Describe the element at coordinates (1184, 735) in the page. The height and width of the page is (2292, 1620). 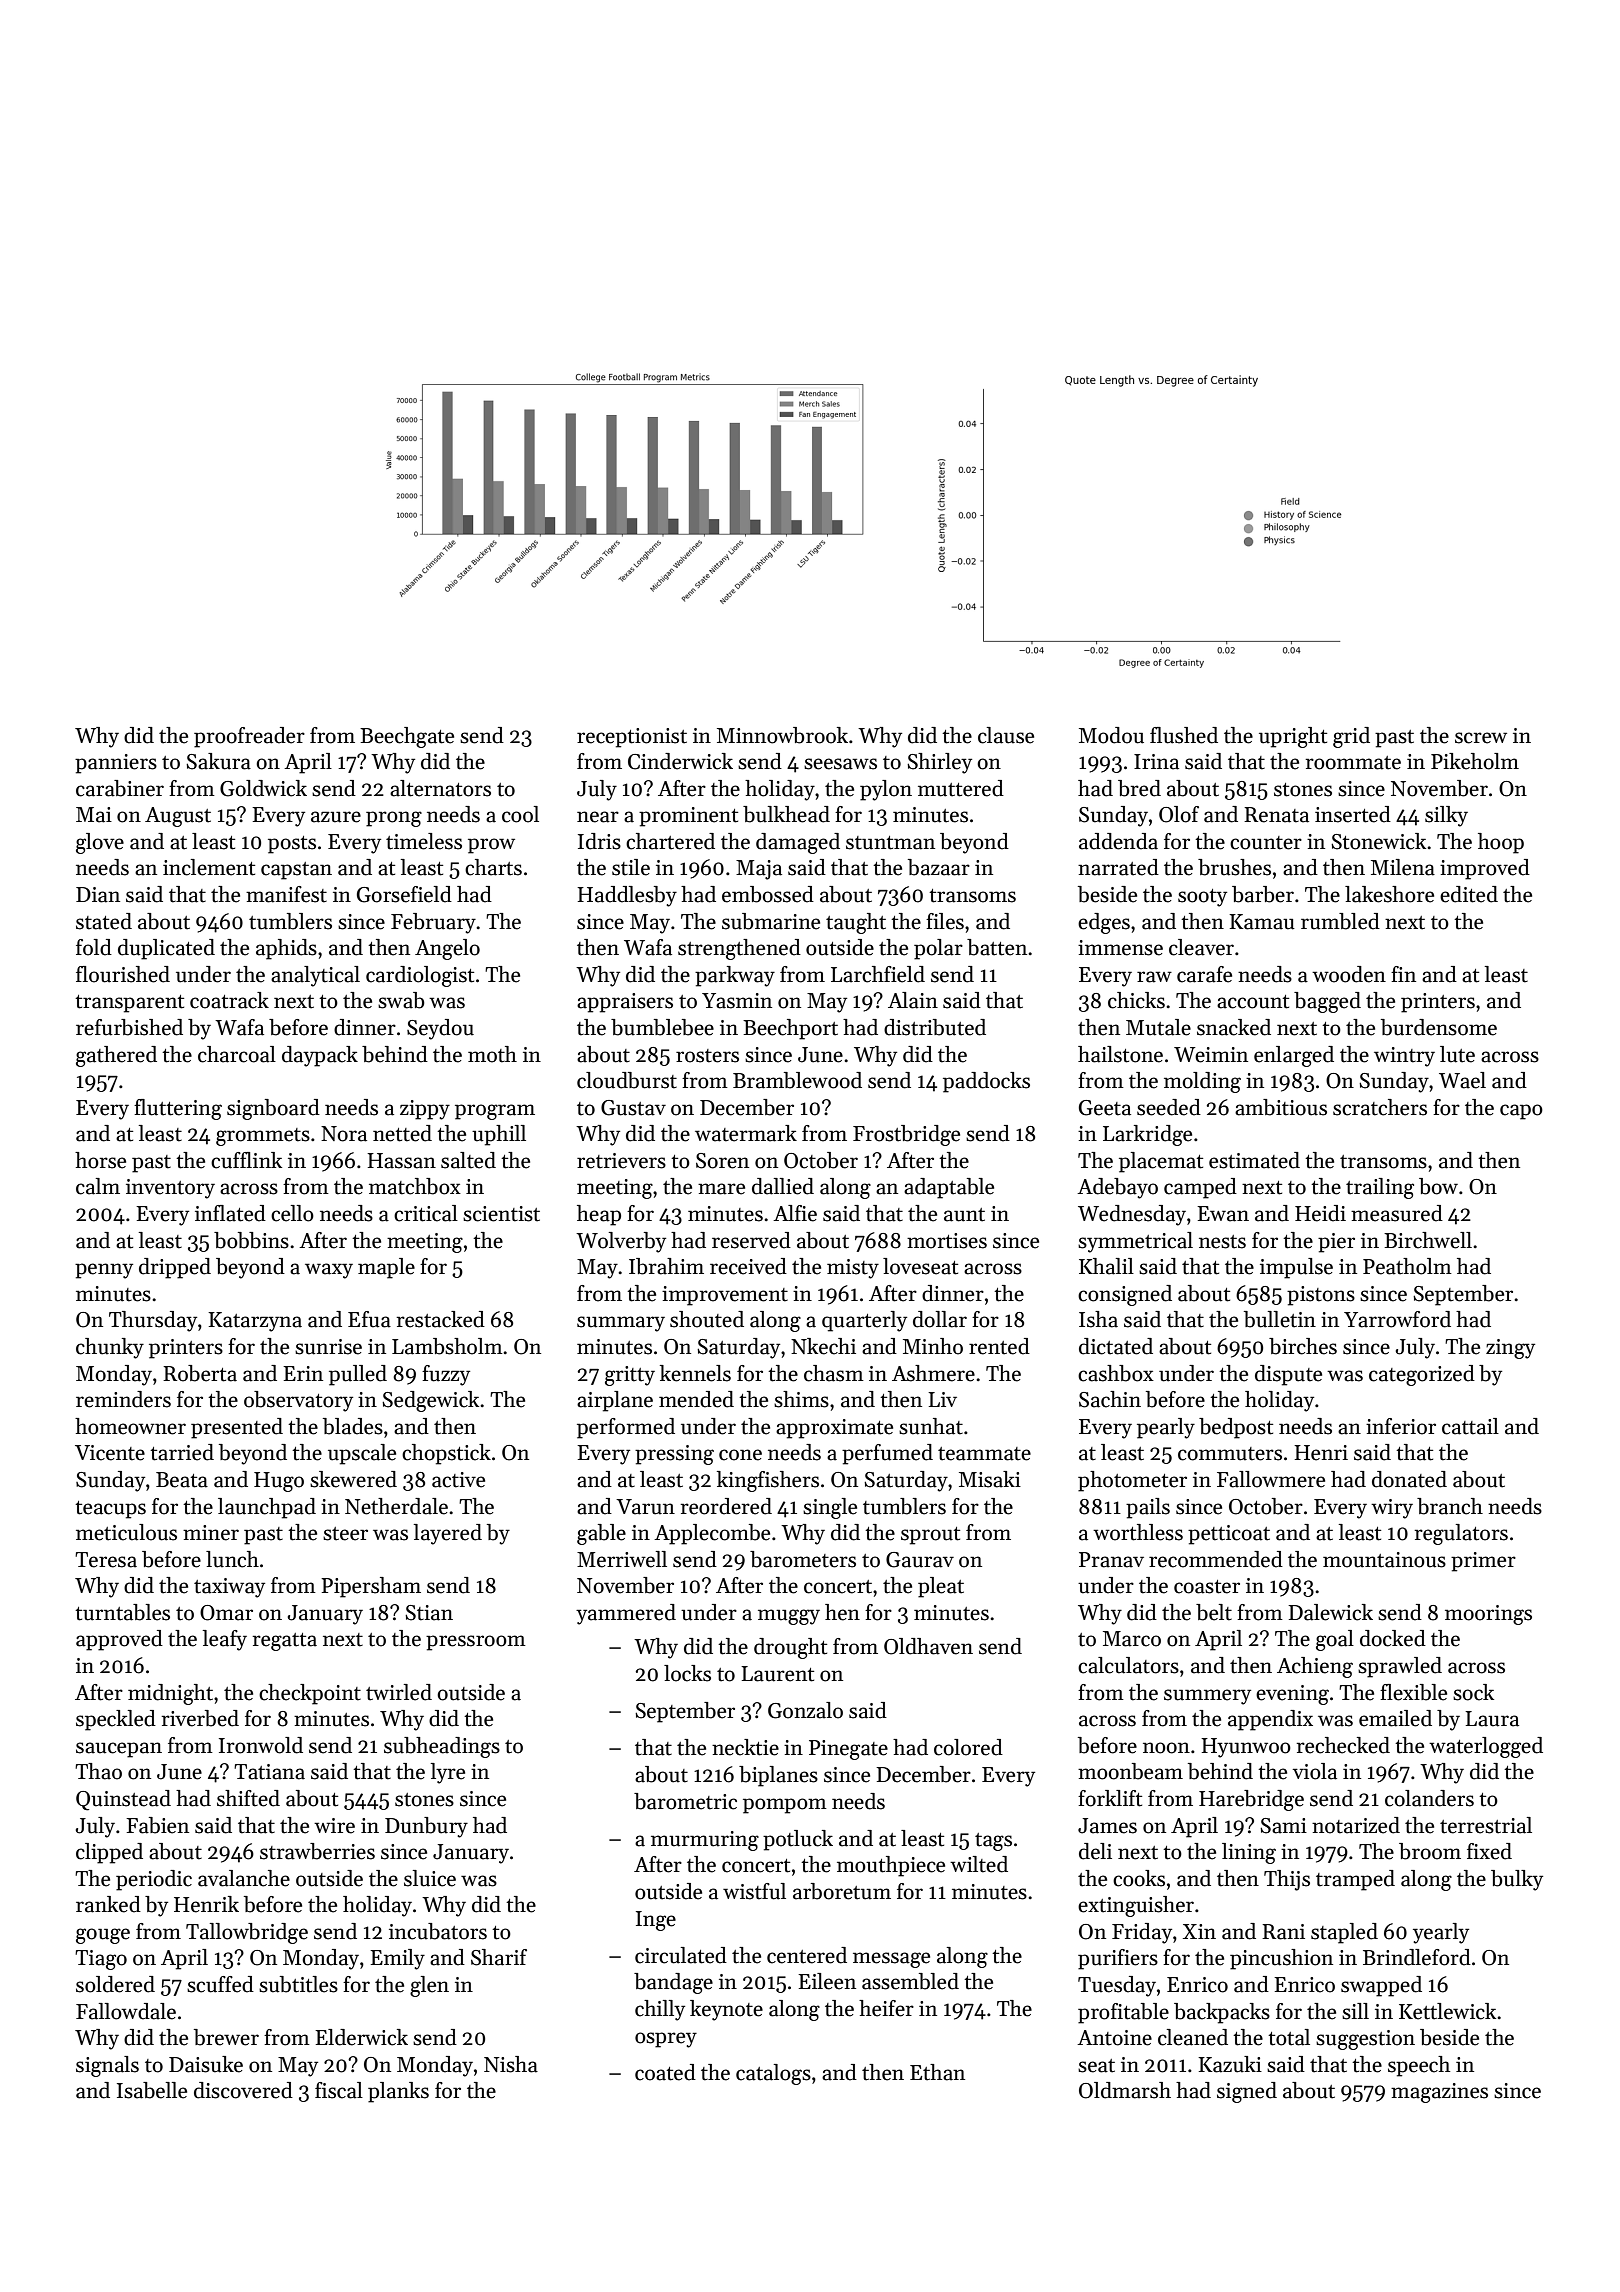
I see `flushed` at that location.
